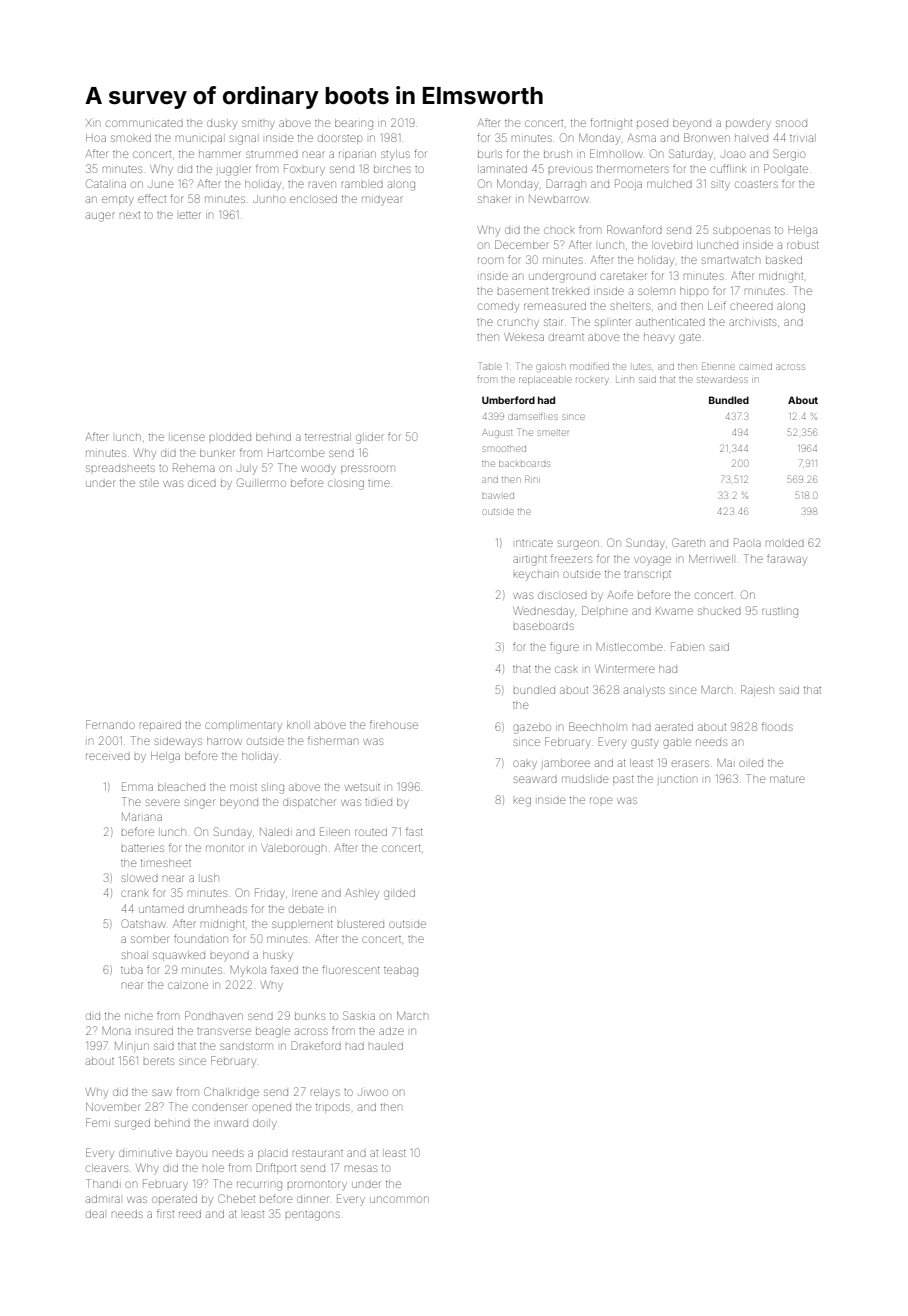 Image resolution: width=908 pixels, height=1316 pixels. I want to click on midyear, so click(382, 200).
